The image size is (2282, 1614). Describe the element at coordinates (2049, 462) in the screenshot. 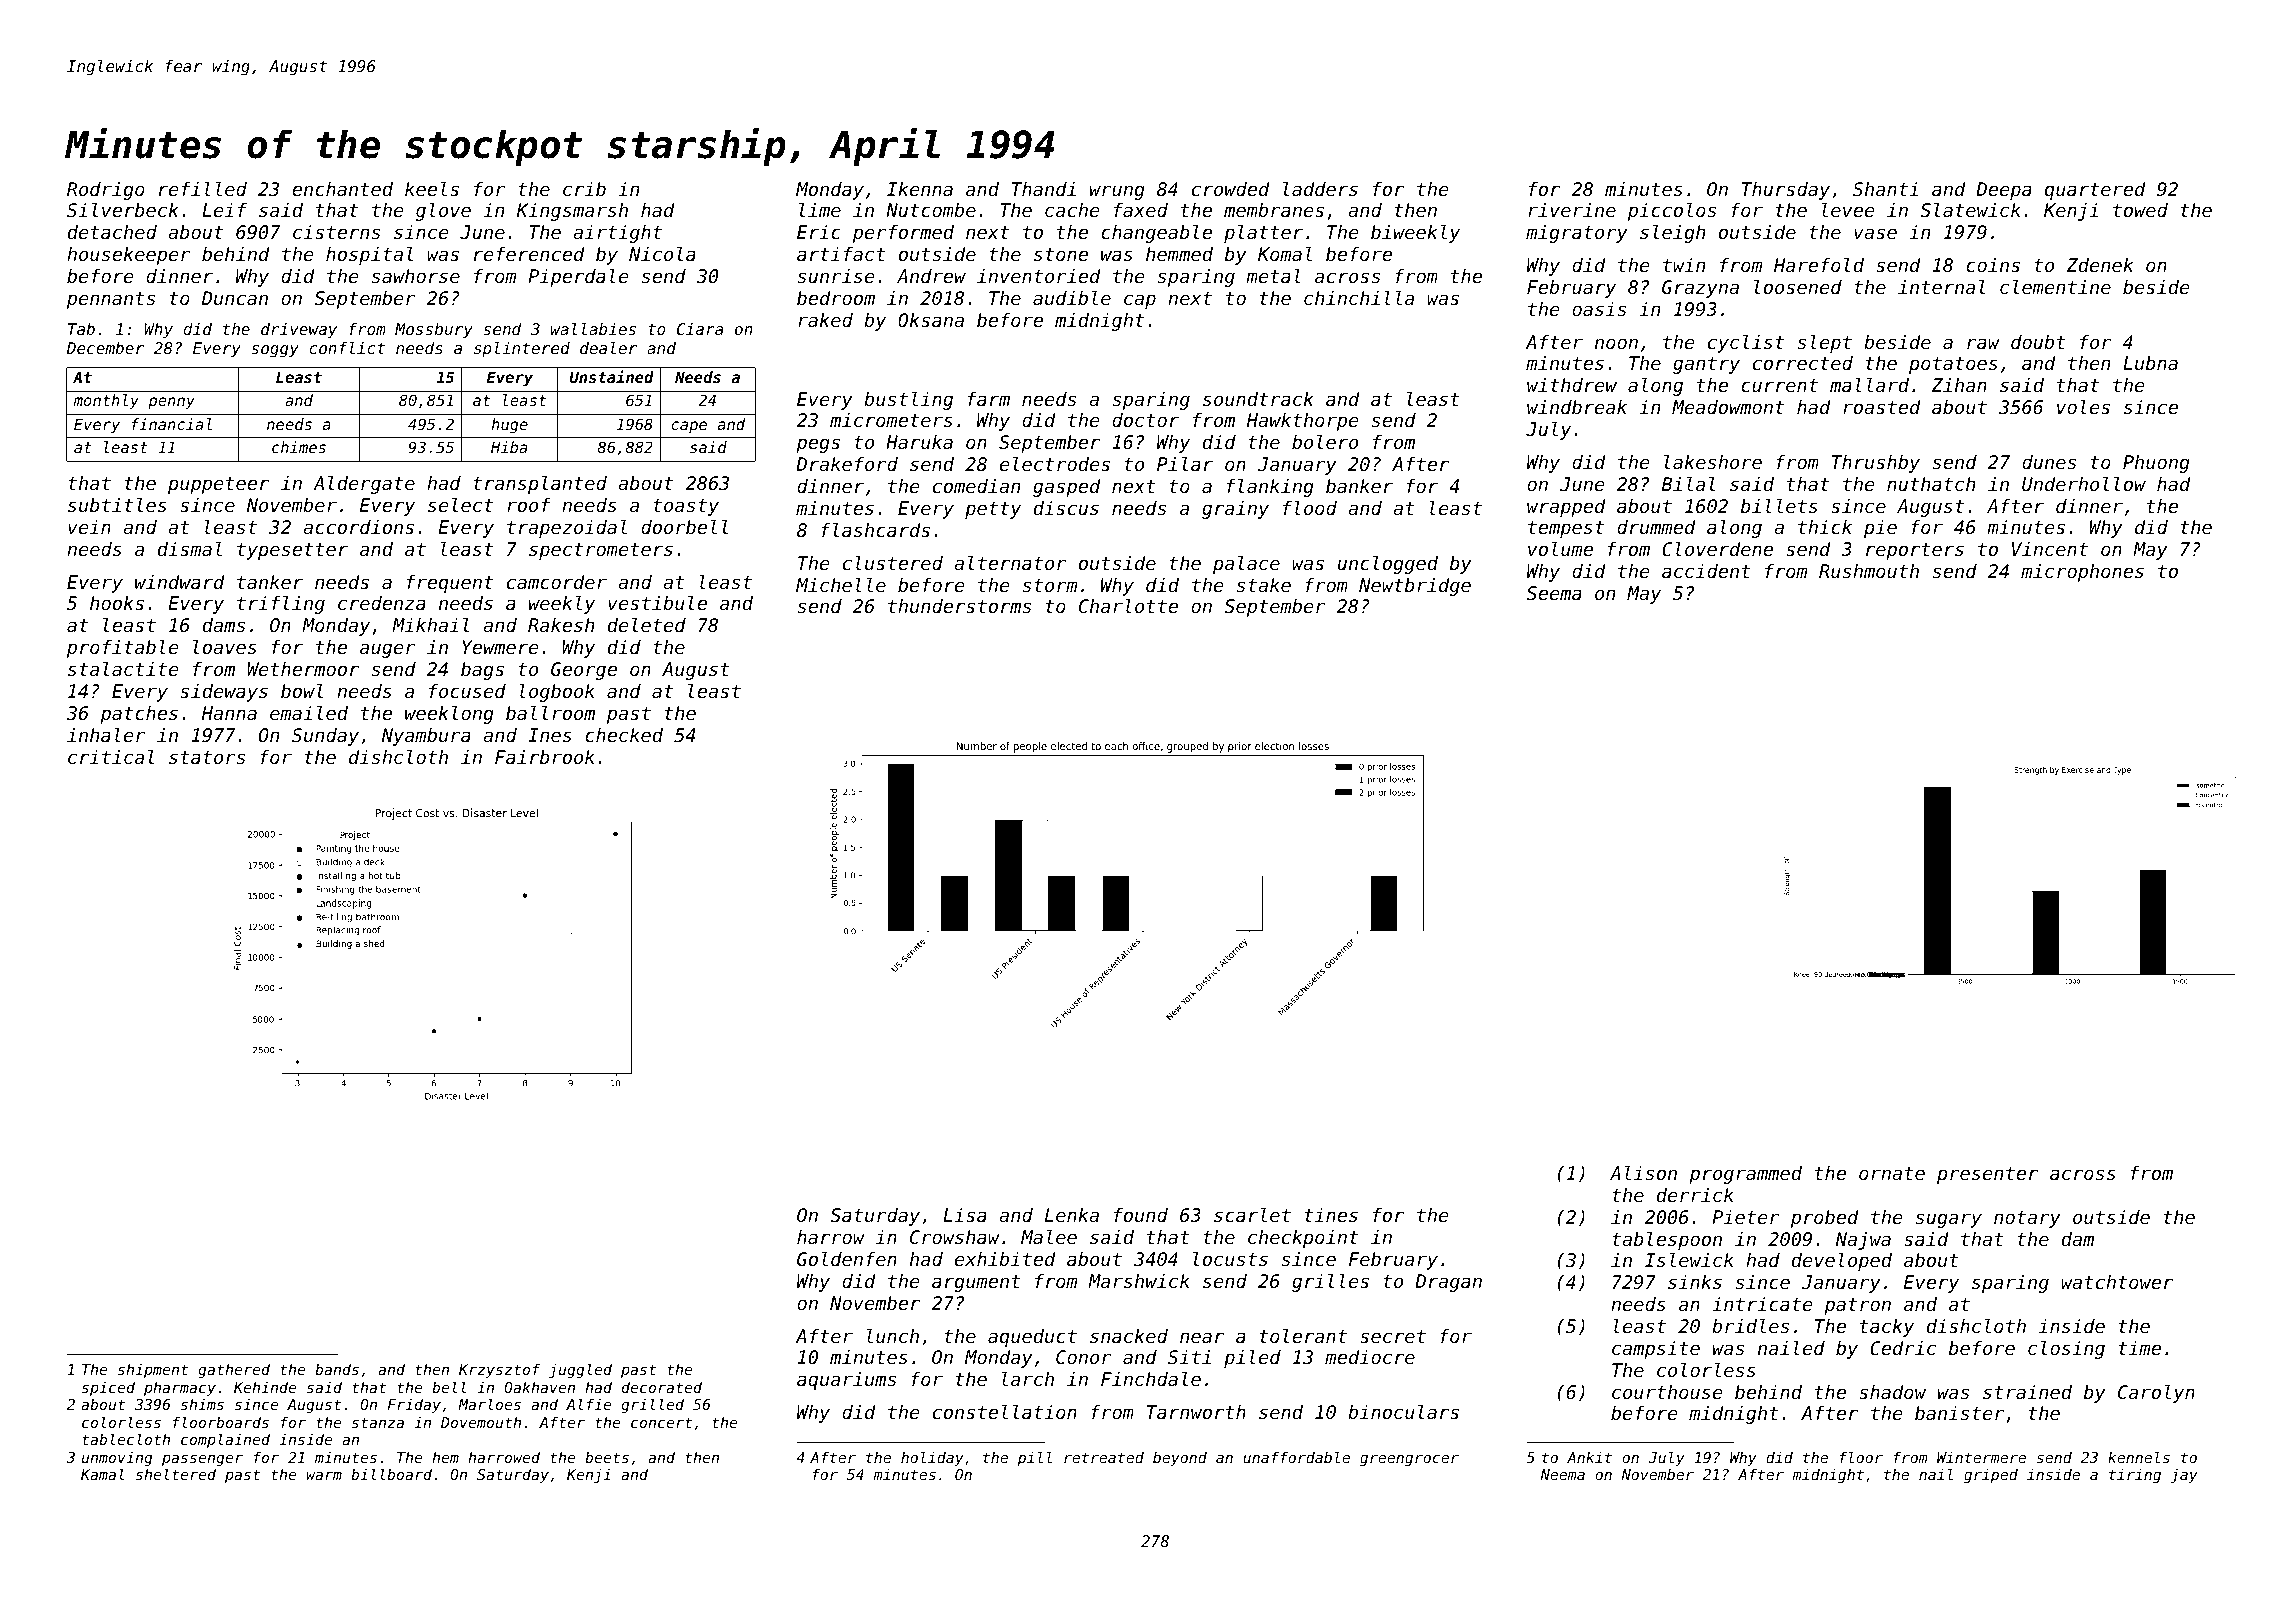

I see `dunes` at that location.
